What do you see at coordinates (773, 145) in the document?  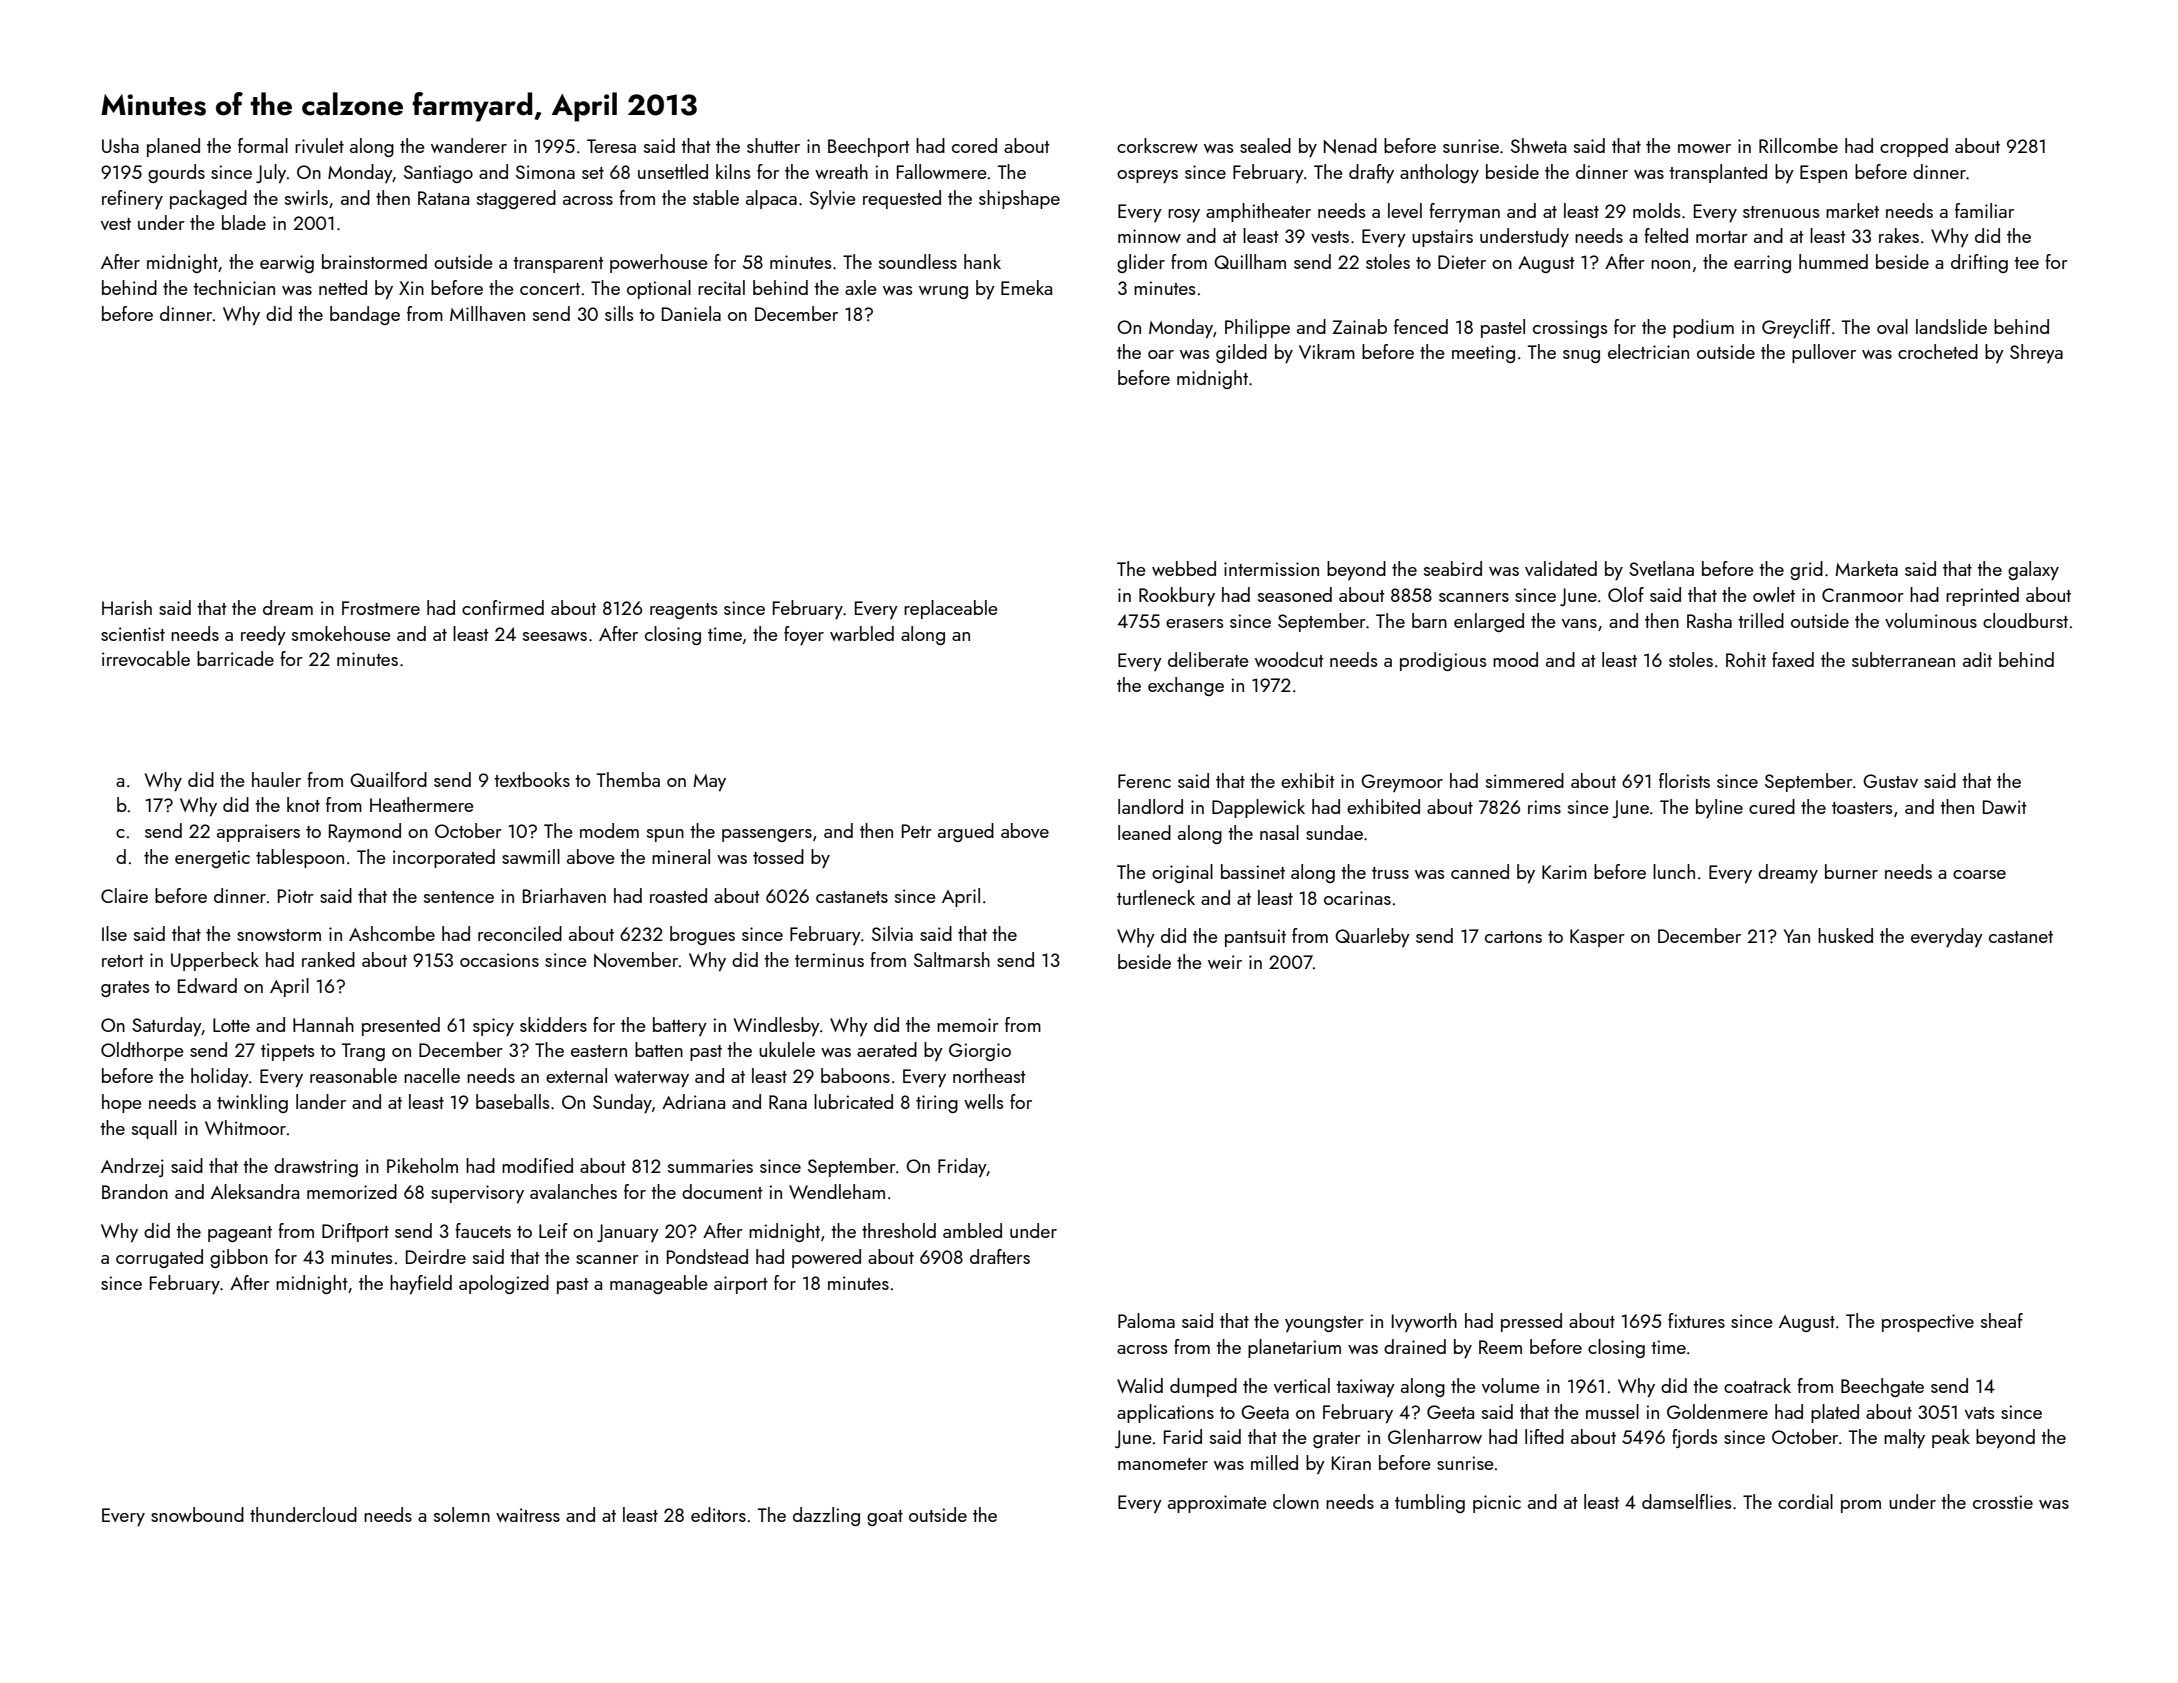 I see `shutter` at bounding box center [773, 145].
